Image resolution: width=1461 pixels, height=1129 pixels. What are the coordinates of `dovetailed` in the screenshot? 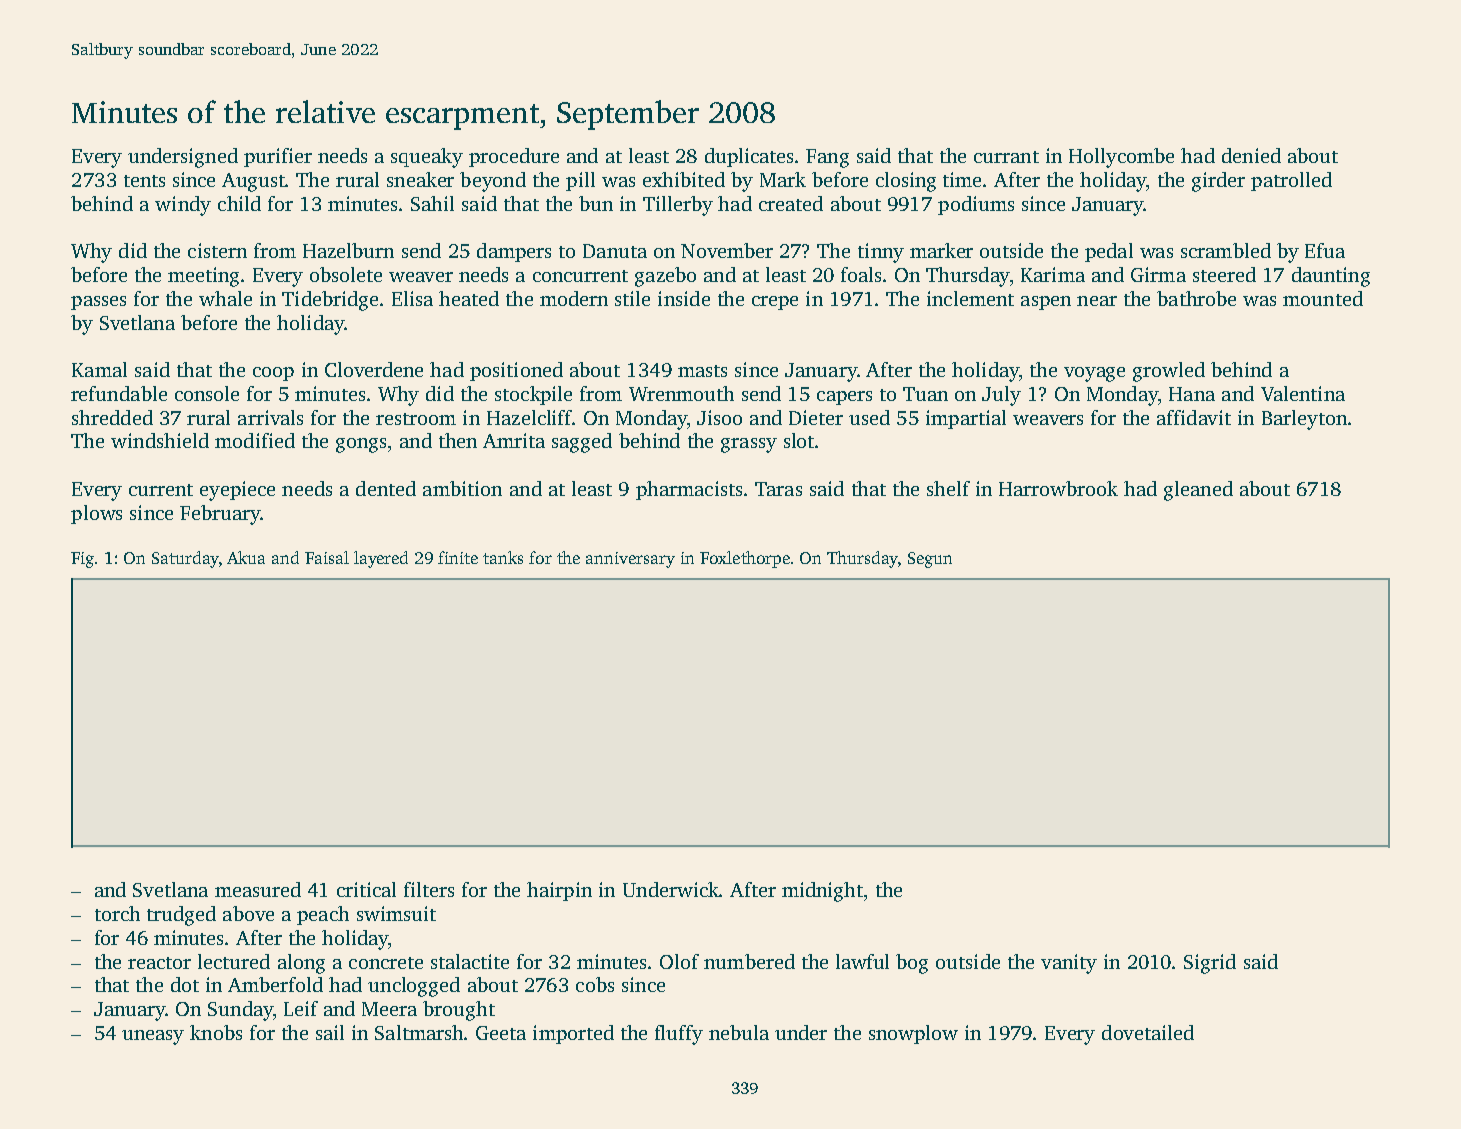 It's located at (1148, 1032).
